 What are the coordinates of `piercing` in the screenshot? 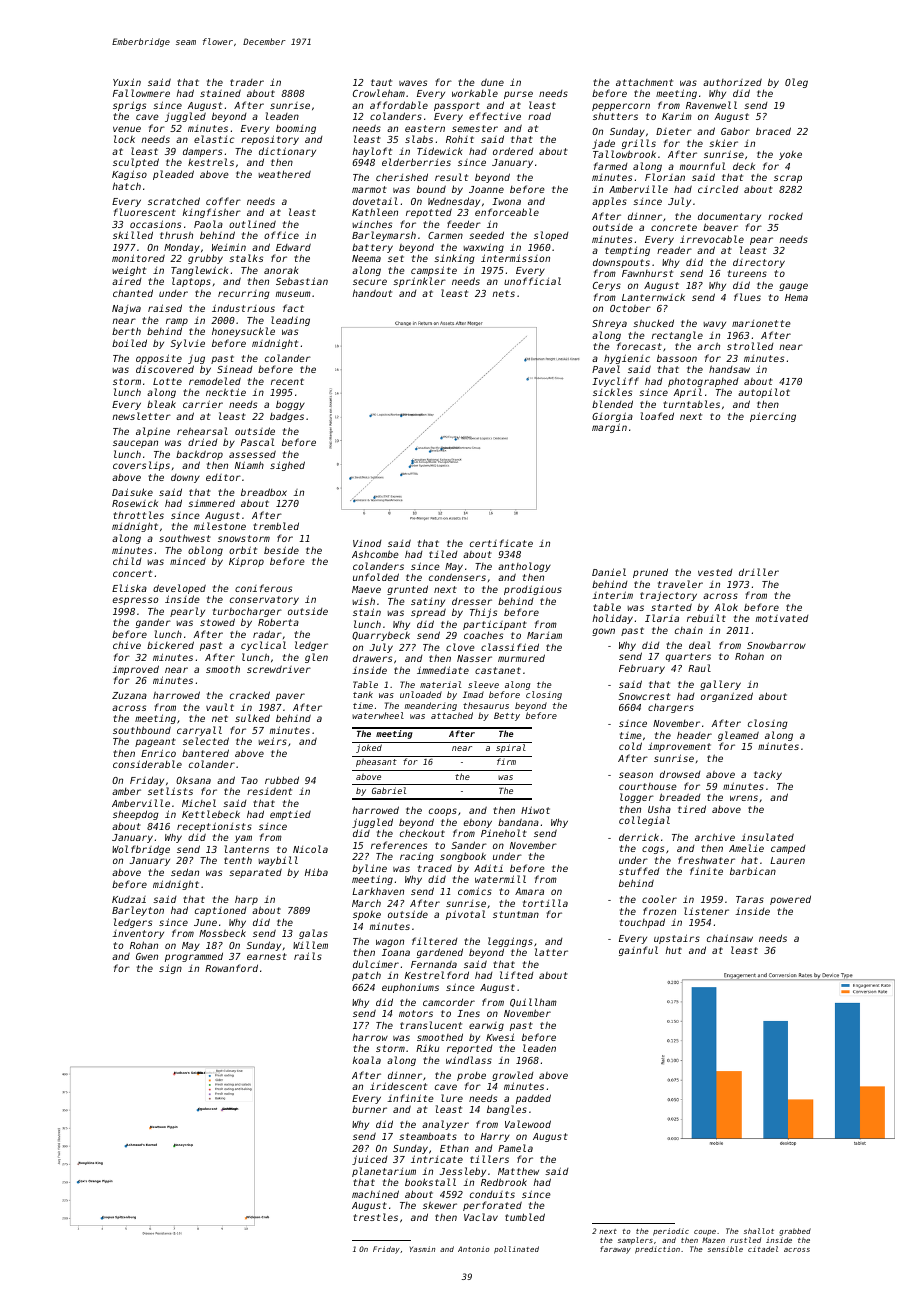 It's located at (773, 417).
